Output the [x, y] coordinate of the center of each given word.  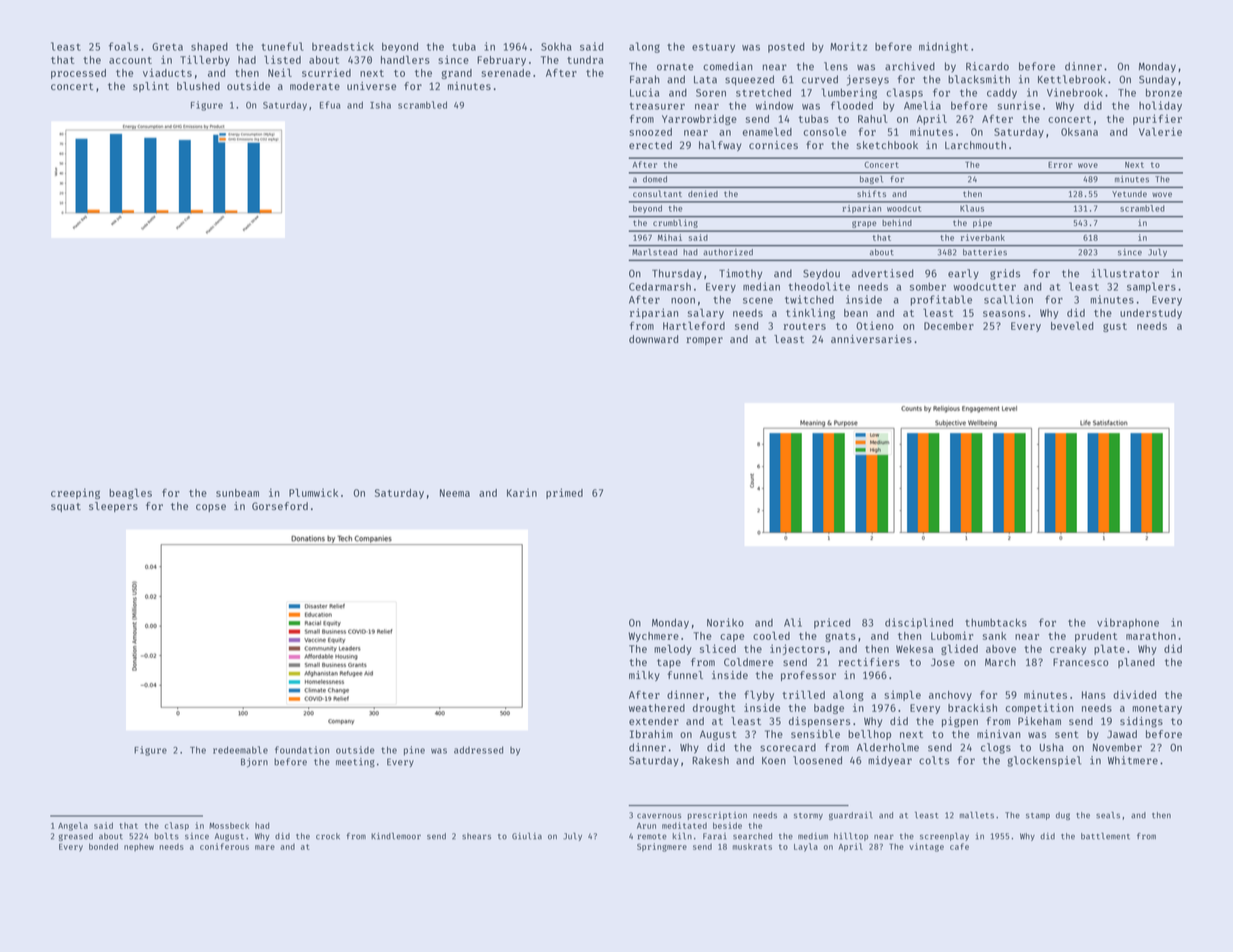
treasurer [657, 106]
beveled [1072, 325]
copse [211, 508]
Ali [793, 622]
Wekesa [914, 649]
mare [265, 847]
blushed [198, 86]
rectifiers [869, 662]
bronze [1164, 92]
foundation [302, 750]
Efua [330, 105]
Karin [522, 492]
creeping [75, 493]
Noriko [725, 622]
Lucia [644, 92]
